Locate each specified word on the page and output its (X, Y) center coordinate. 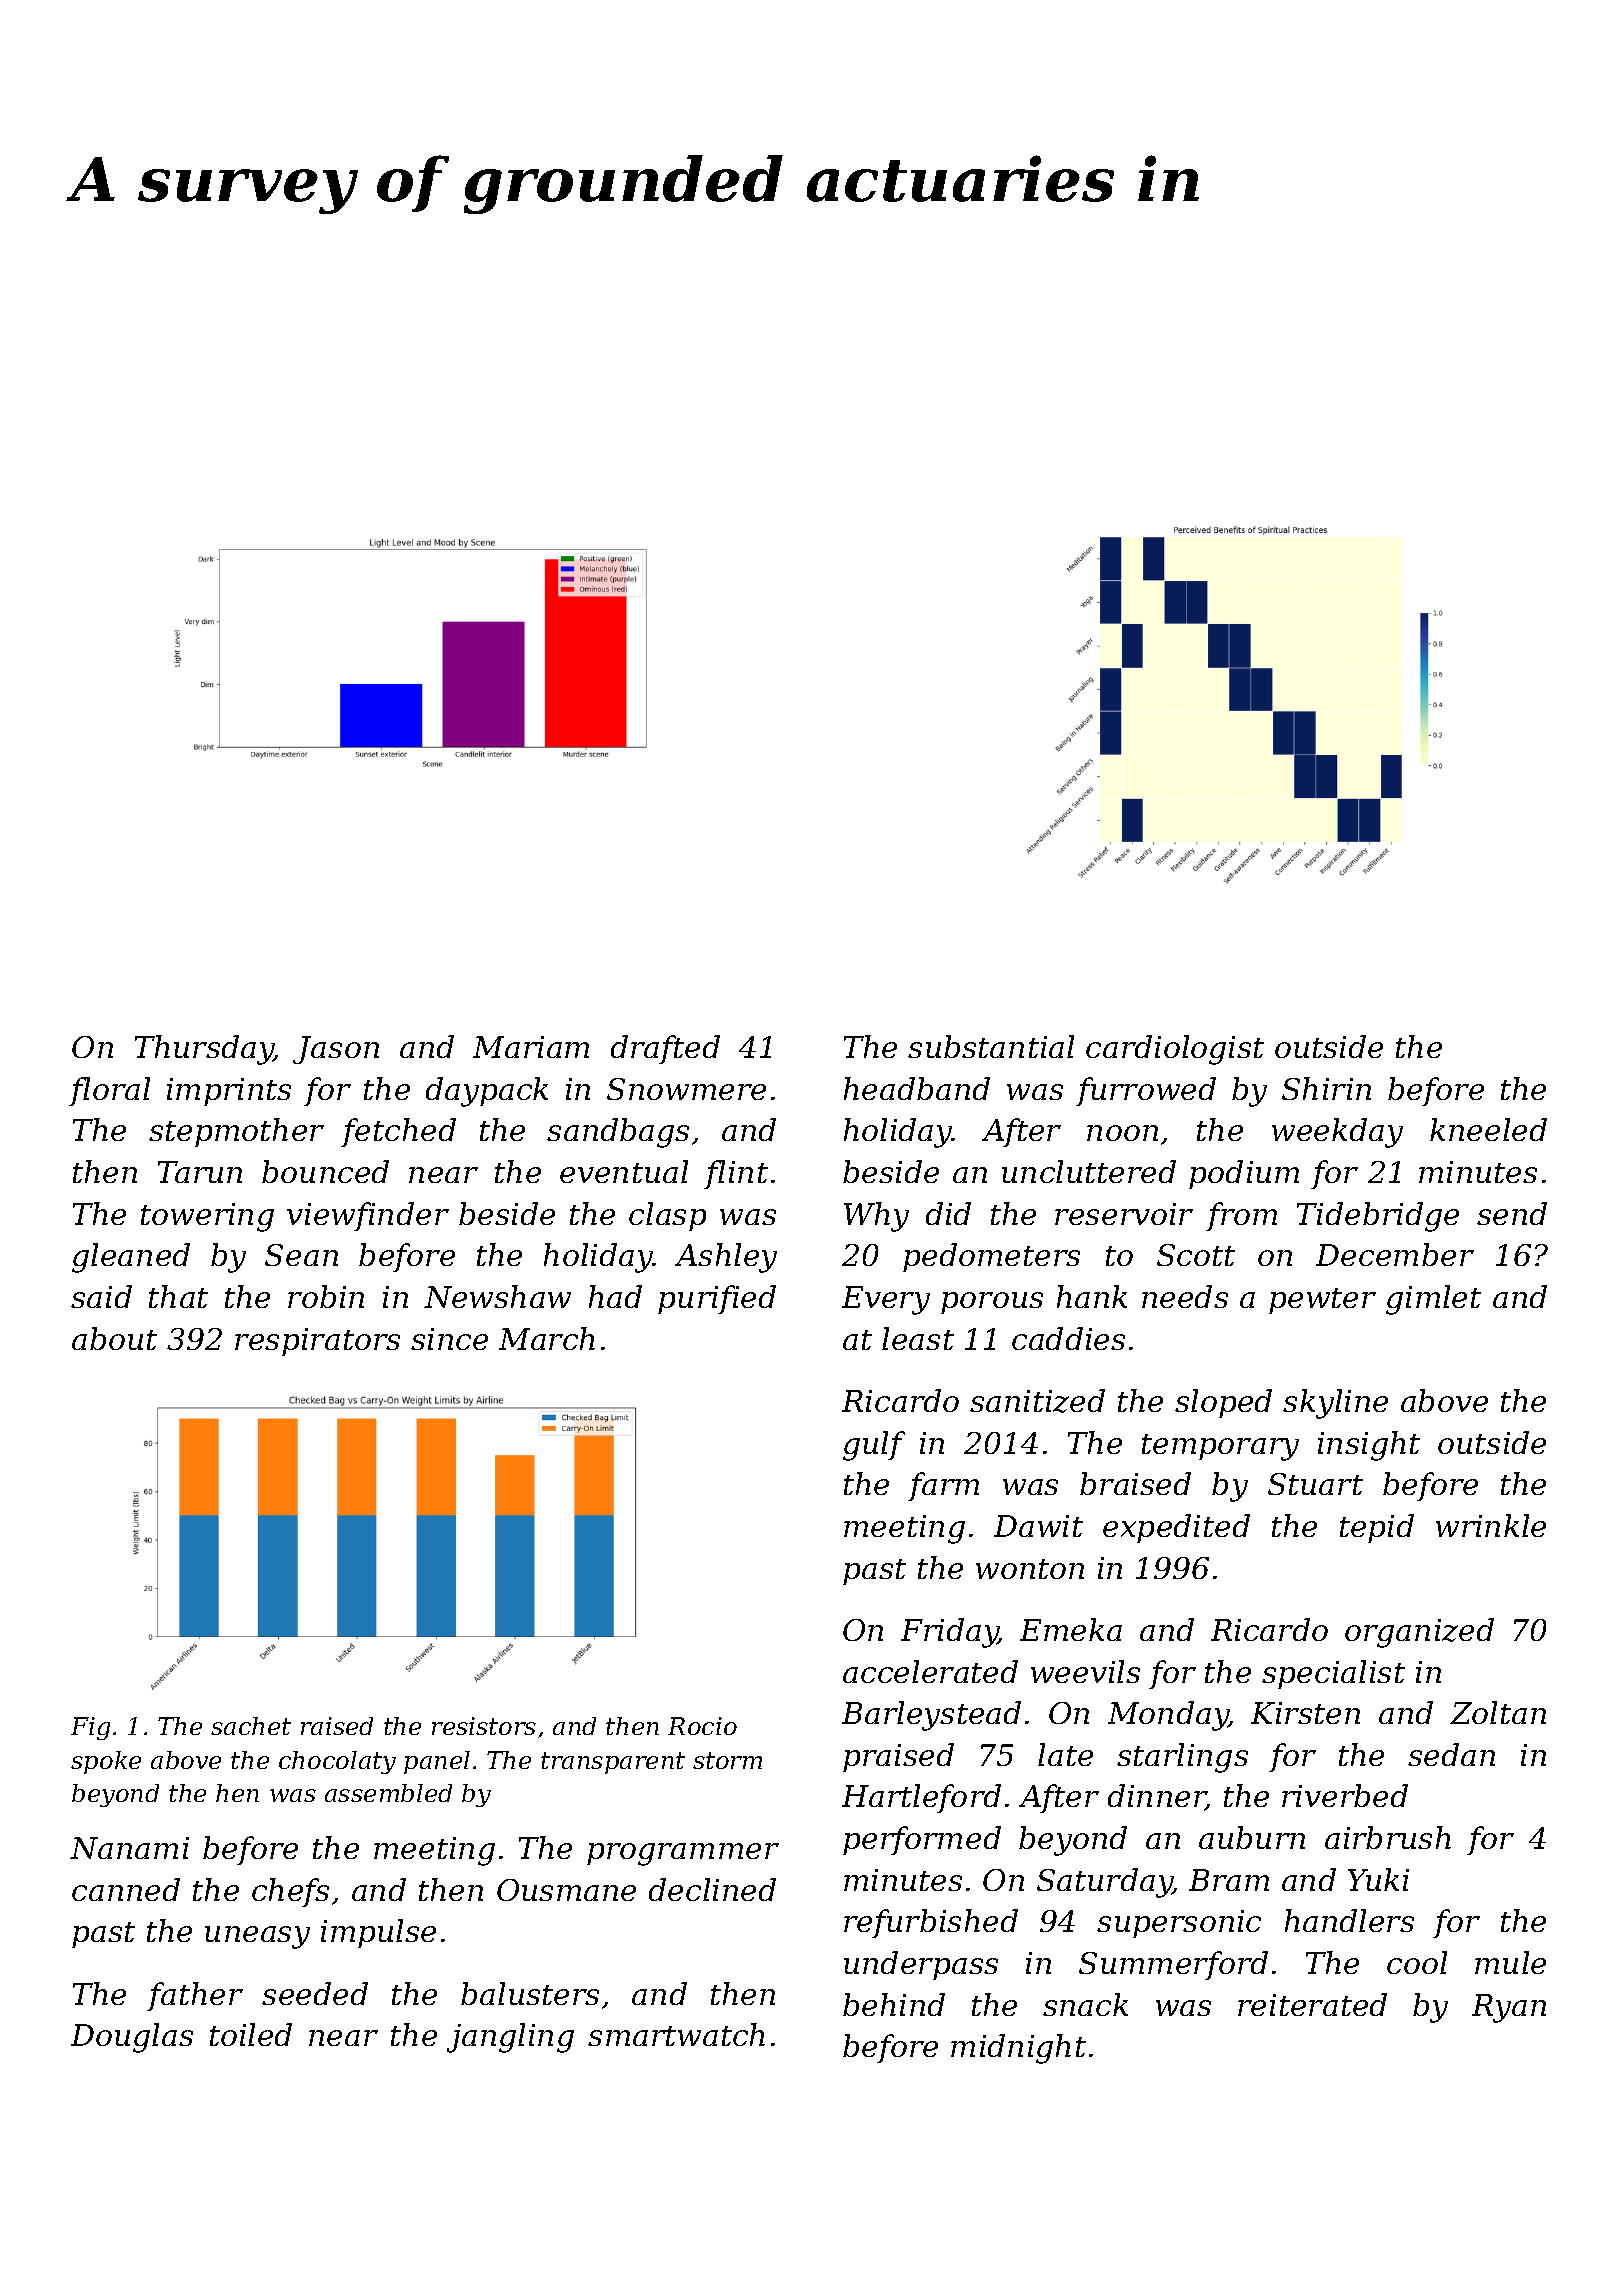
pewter (1322, 1301)
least (918, 1338)
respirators (317, 1342)
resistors (484, 1726)
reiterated (1312, 2004)
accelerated (930, 1671)
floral (109, 1091)
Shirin (1326, 1088)
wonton (1030, 1569)
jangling (510, 2038)
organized (1419, 1633)
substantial (991, 1046)
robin (326, 1296)
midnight (1018, 2049)
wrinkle (1491, 1525)
